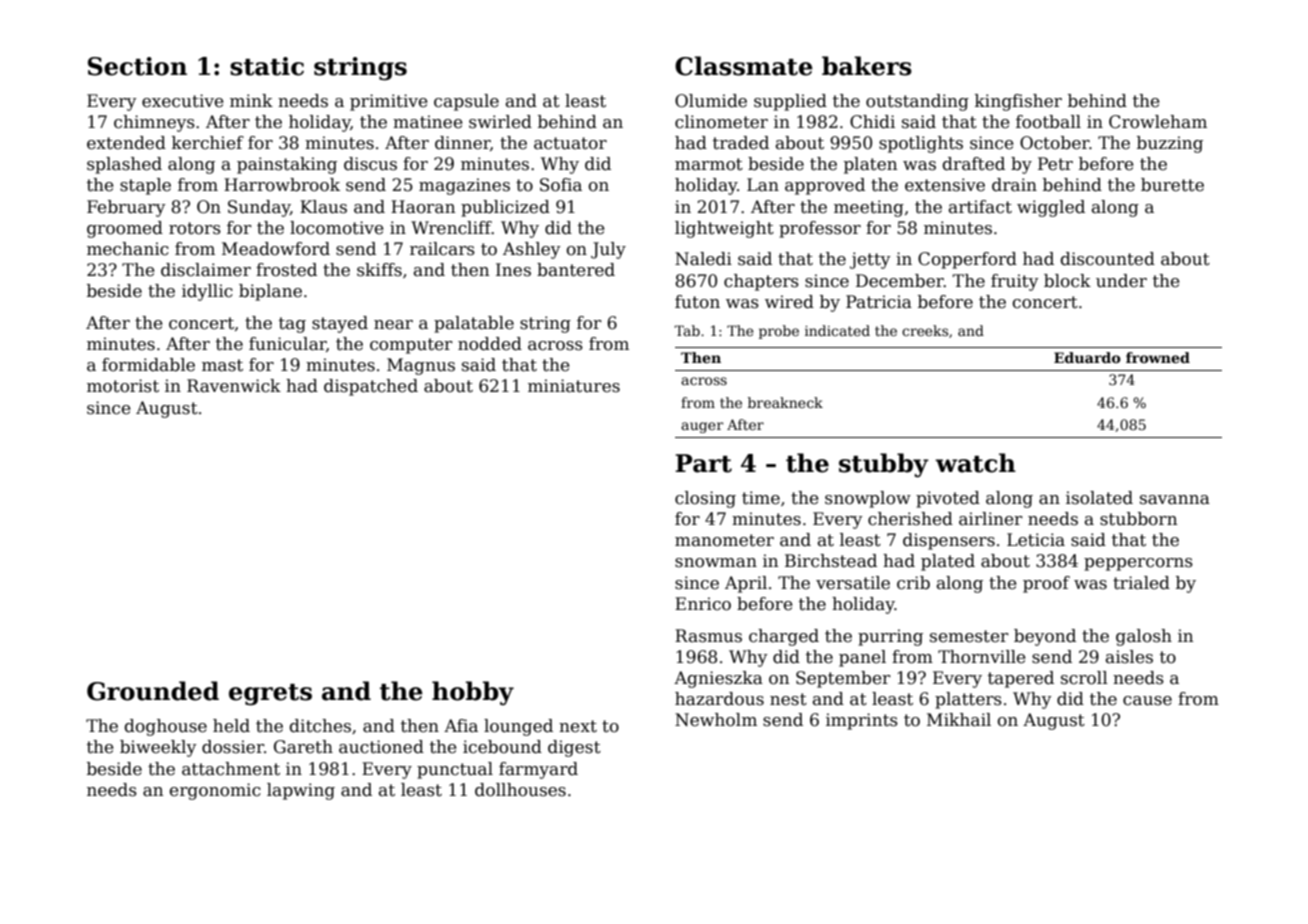 Image resolution: width=1308 pixels, height=924 pixels. I want to click on dispatched, so click(371, 387).
